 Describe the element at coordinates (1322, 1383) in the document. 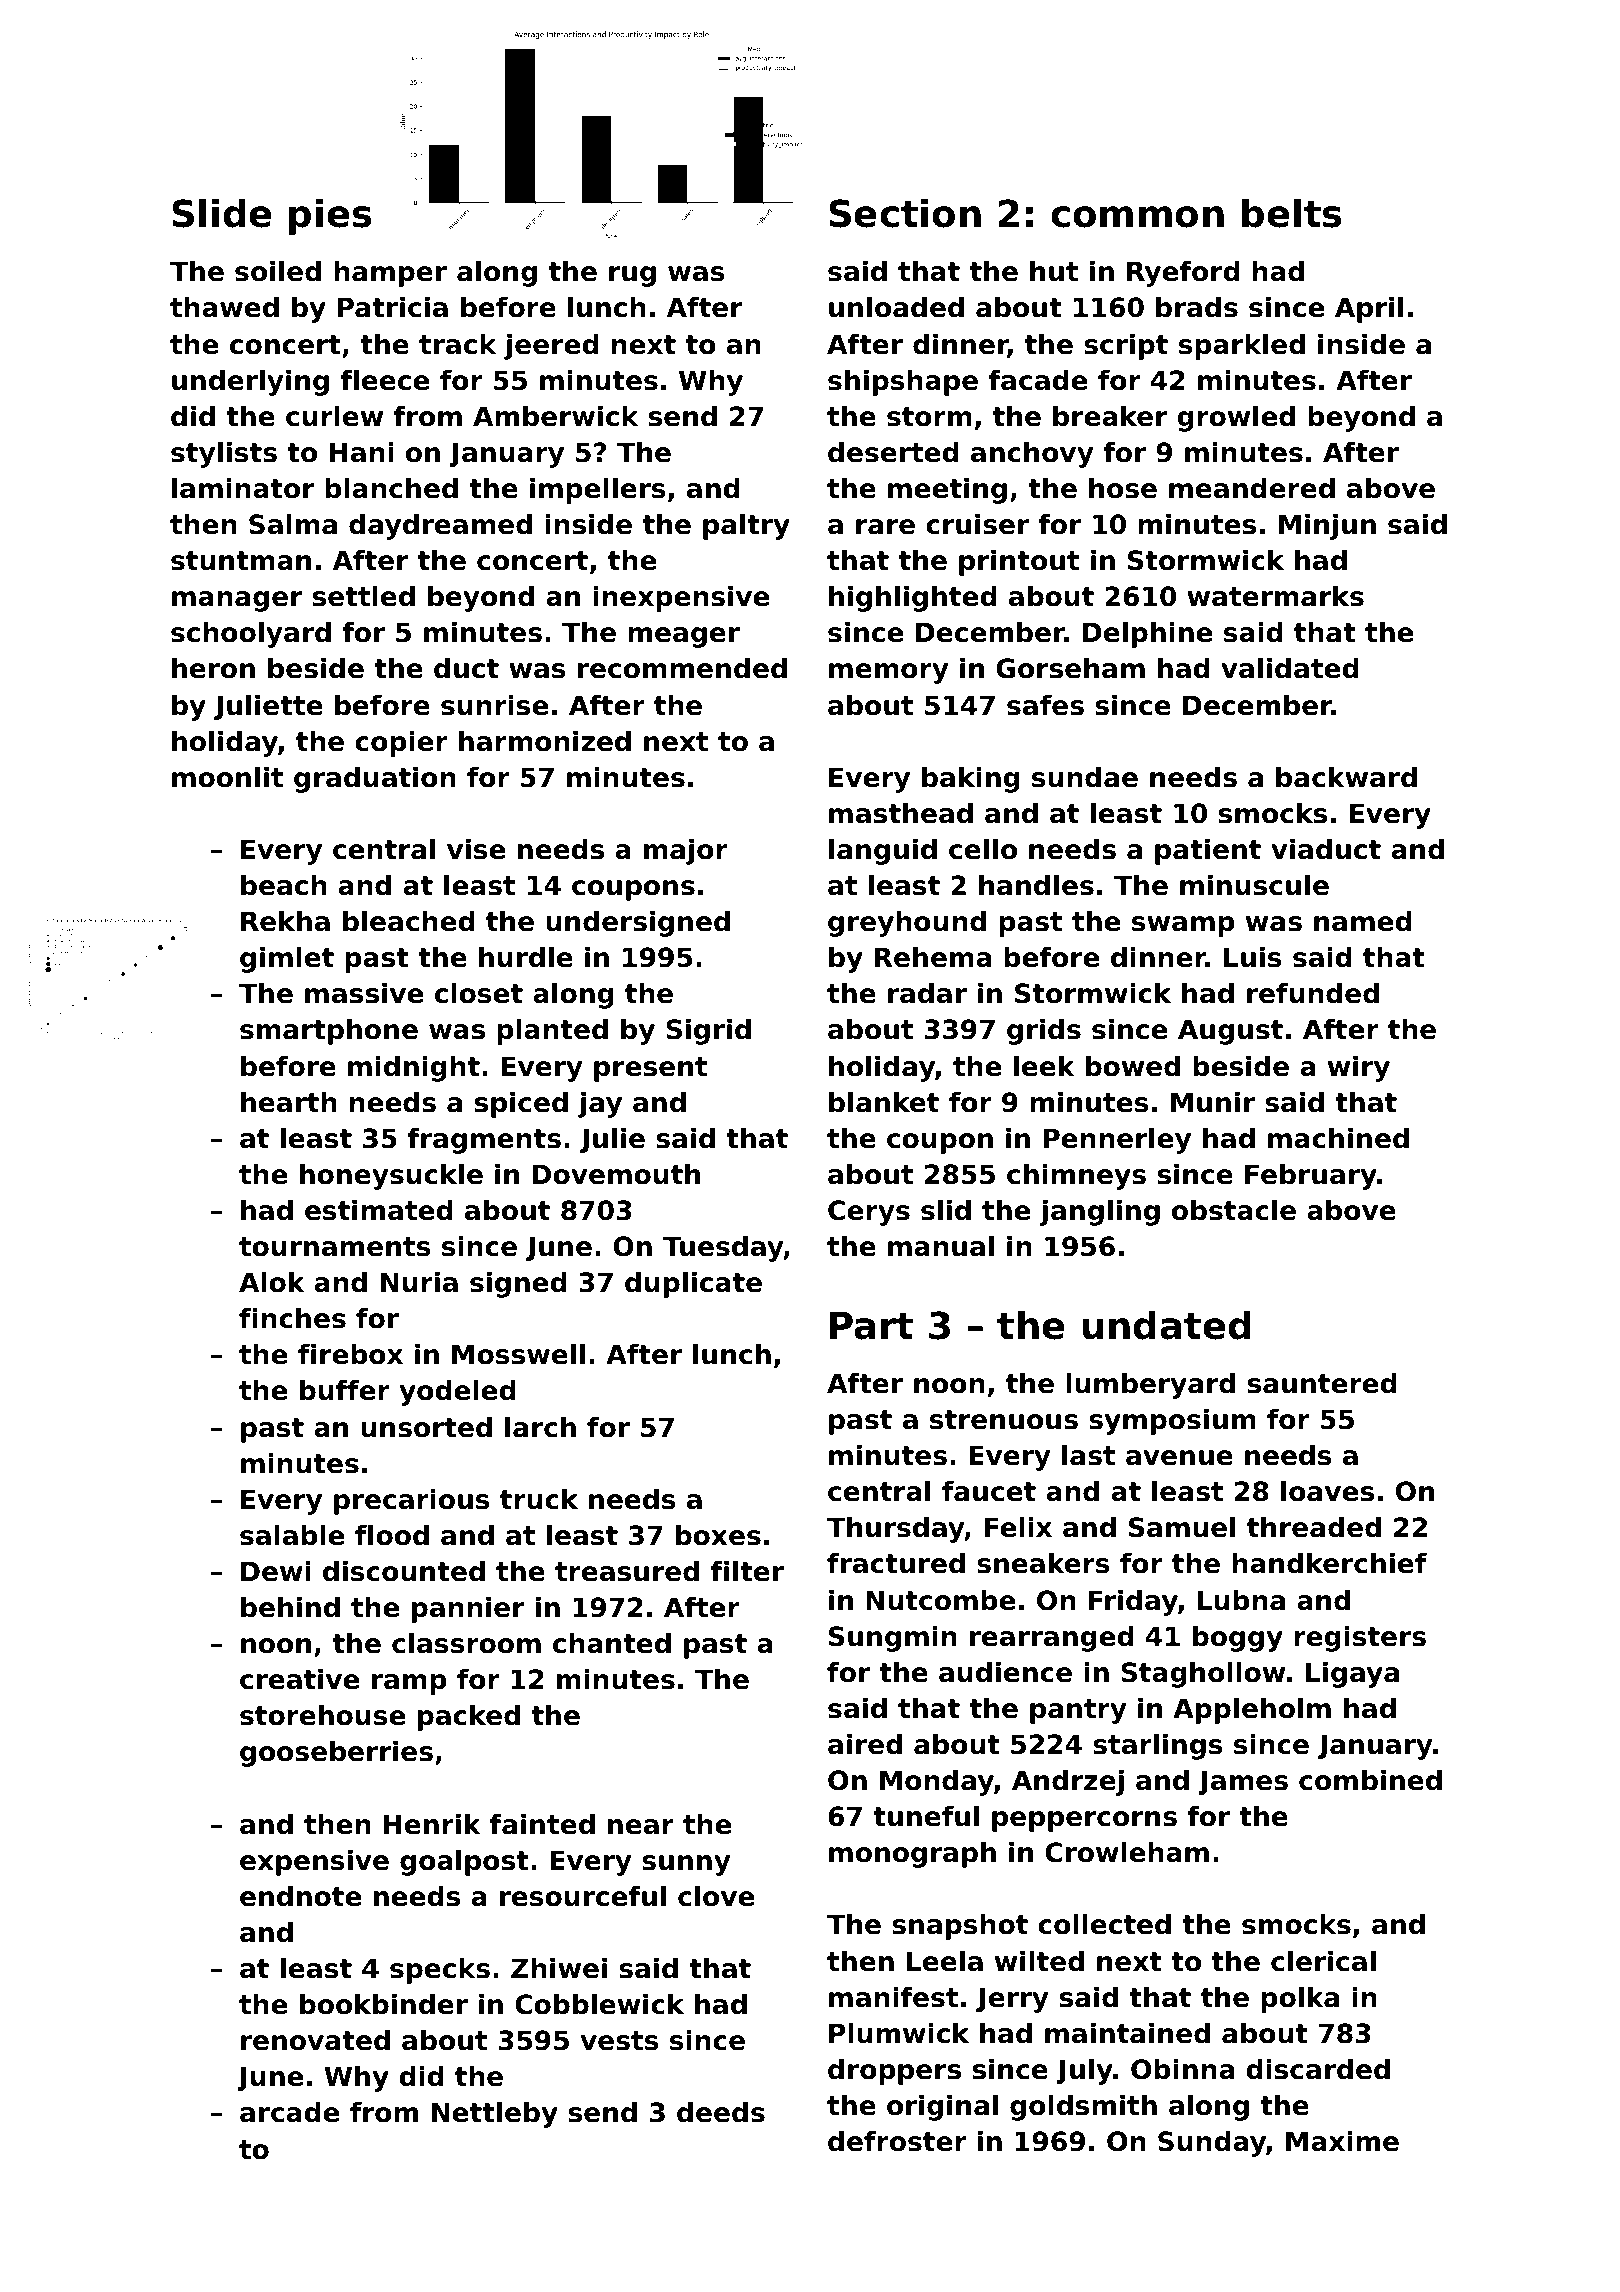

I see `sauntered` at that location.
